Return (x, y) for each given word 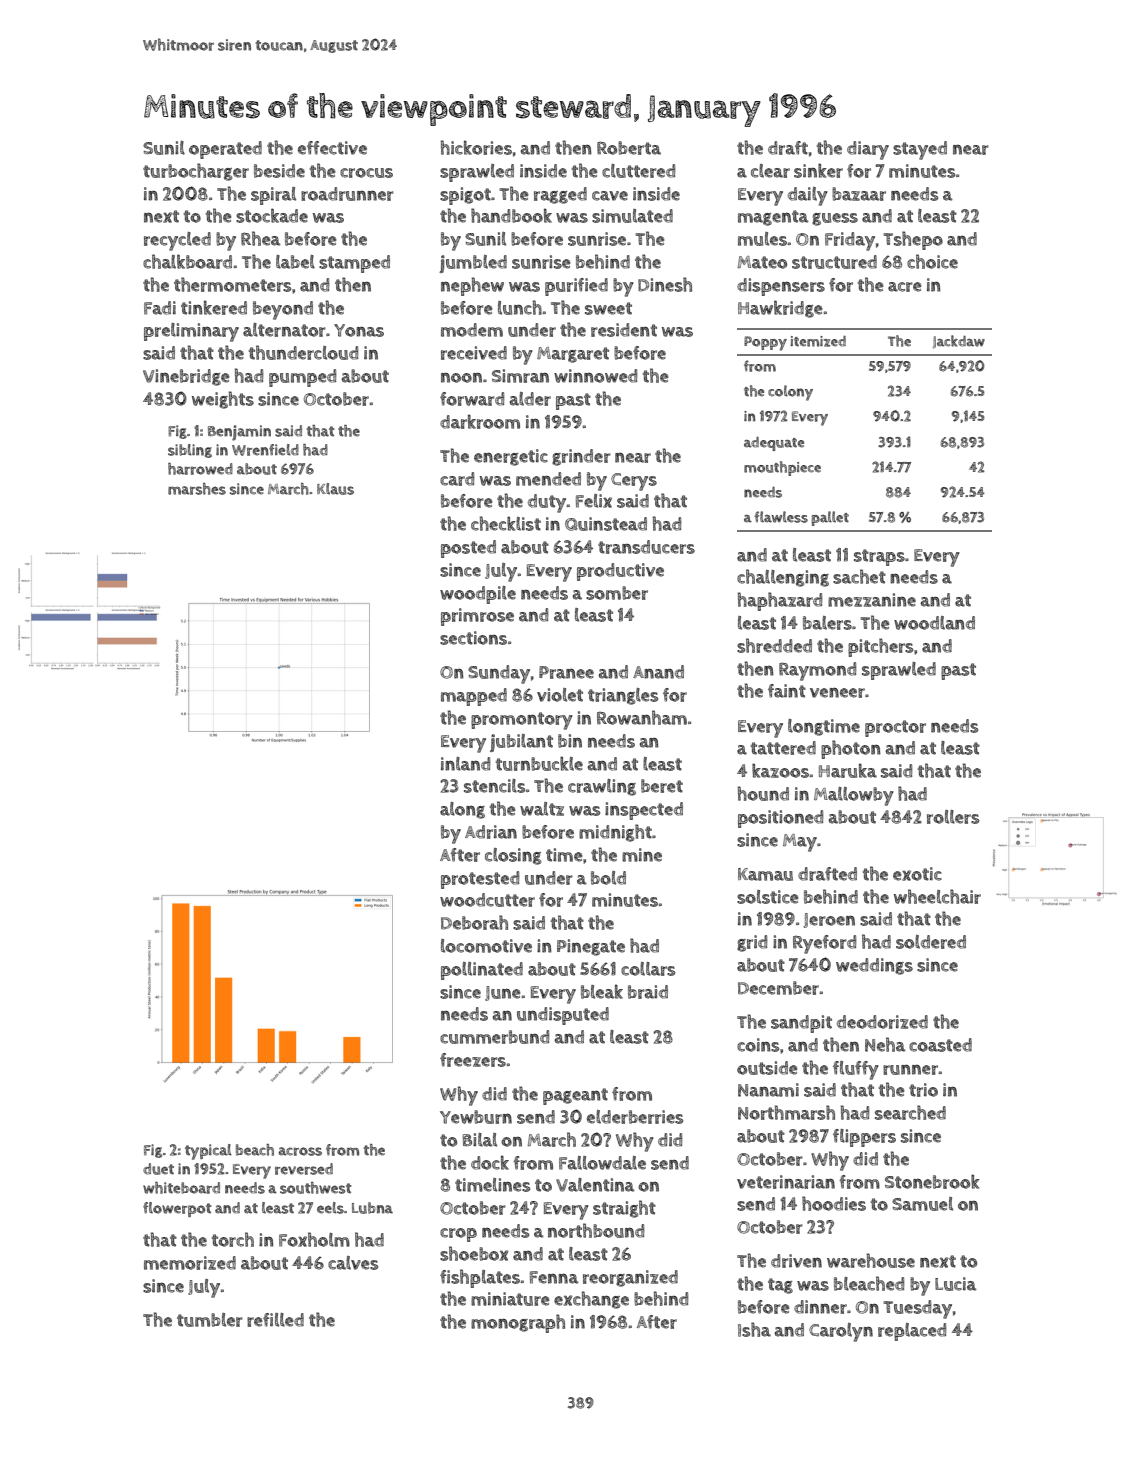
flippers (864, 1138)
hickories (476, 147)
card (457, 479)
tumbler (210, 1320)
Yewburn (476, 1117)
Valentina (595, 1185)
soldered (931, 942)
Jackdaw (959, 342)
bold (608, 878)
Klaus (335, 489)
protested (480, 880)
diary (868, 150)
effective (332, 148)
